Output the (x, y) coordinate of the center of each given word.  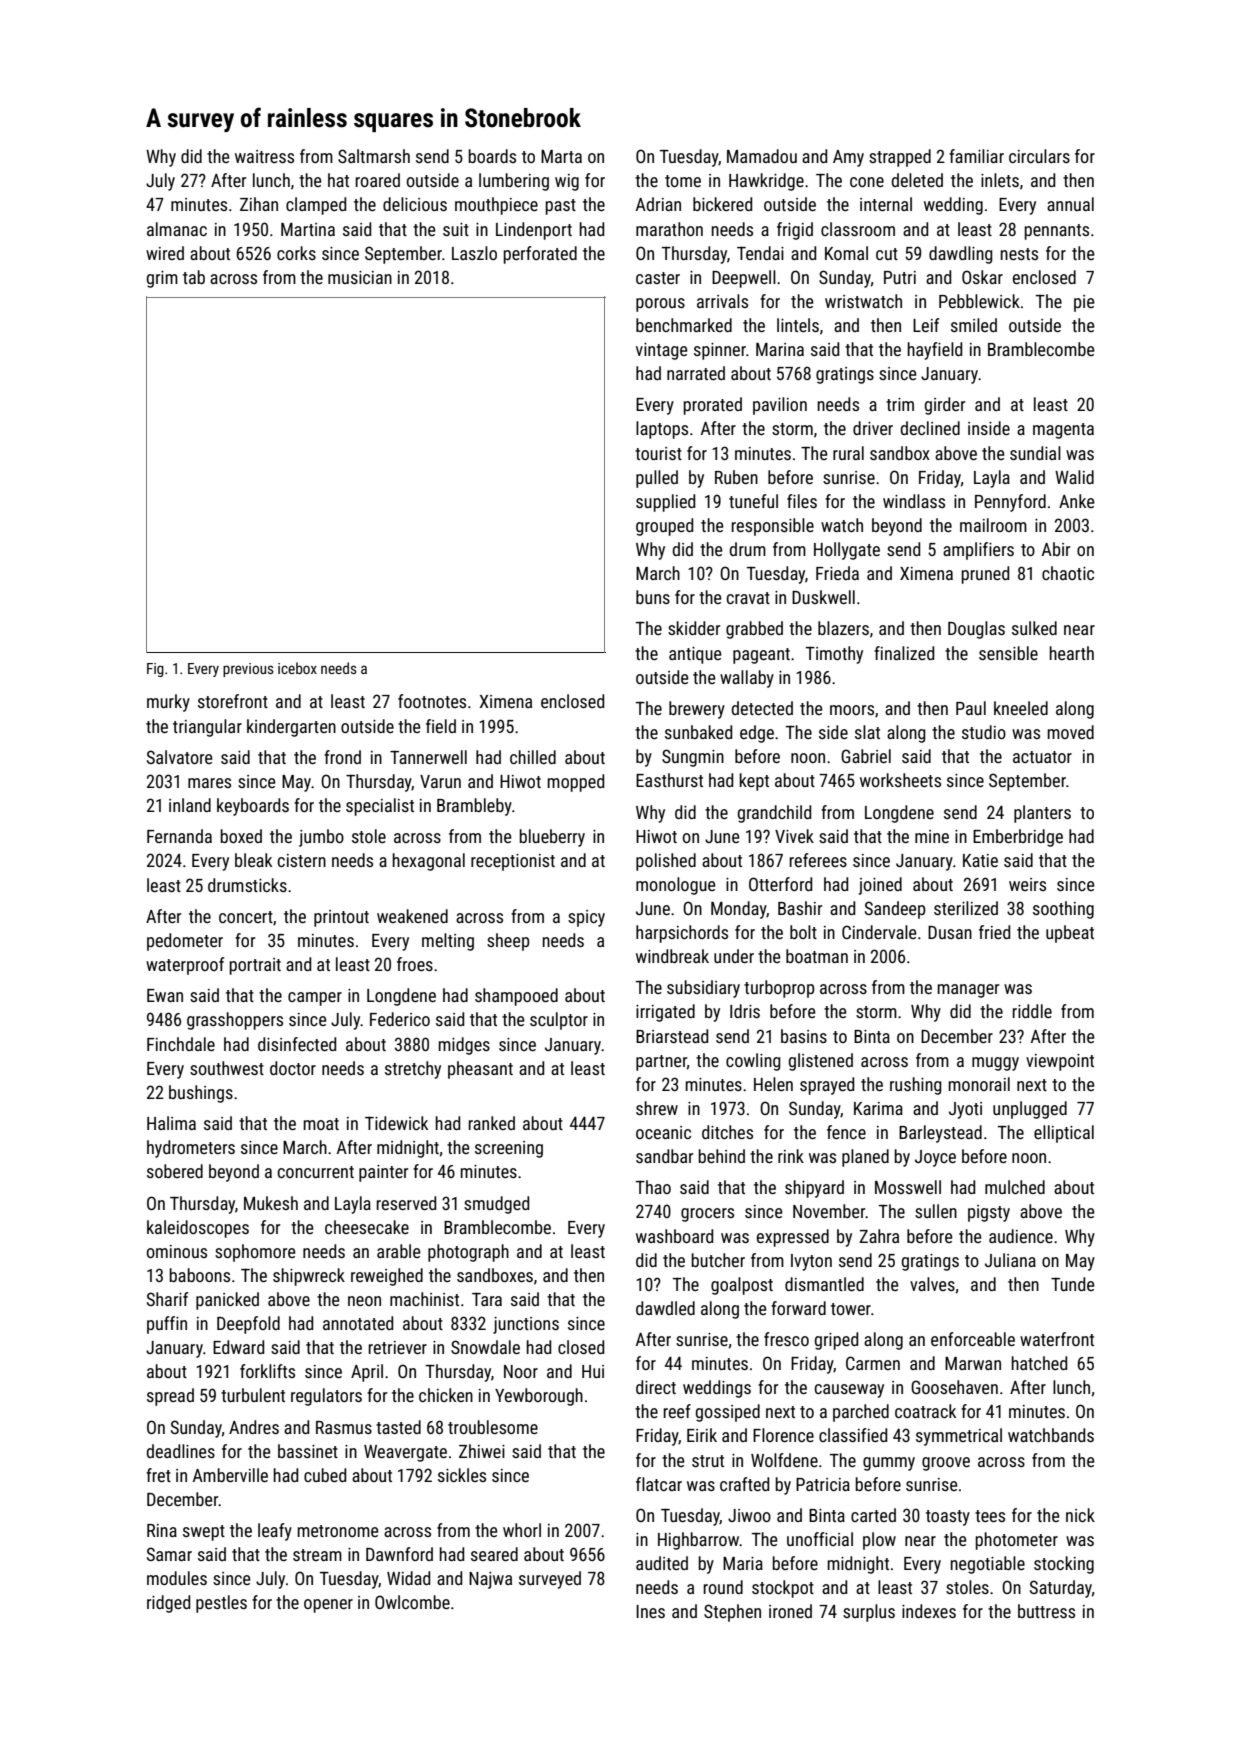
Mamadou (762, 156)
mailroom (993, 525)
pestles (221, 1604)
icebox (297, 668)
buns (653, 597)
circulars (1039, 156)
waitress (264, 156)
